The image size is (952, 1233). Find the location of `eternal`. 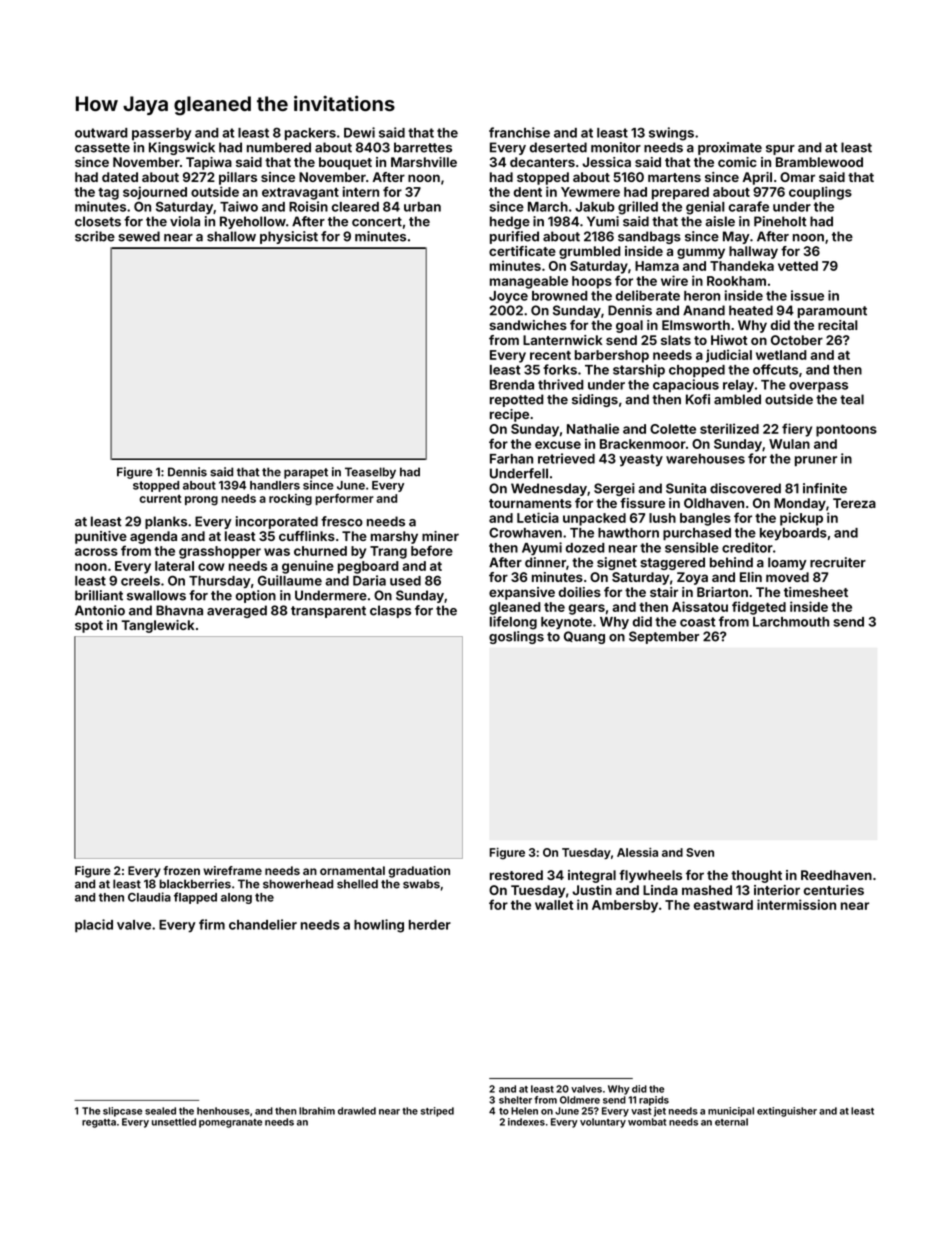

eternal is located at coordinates (731, 1122).
